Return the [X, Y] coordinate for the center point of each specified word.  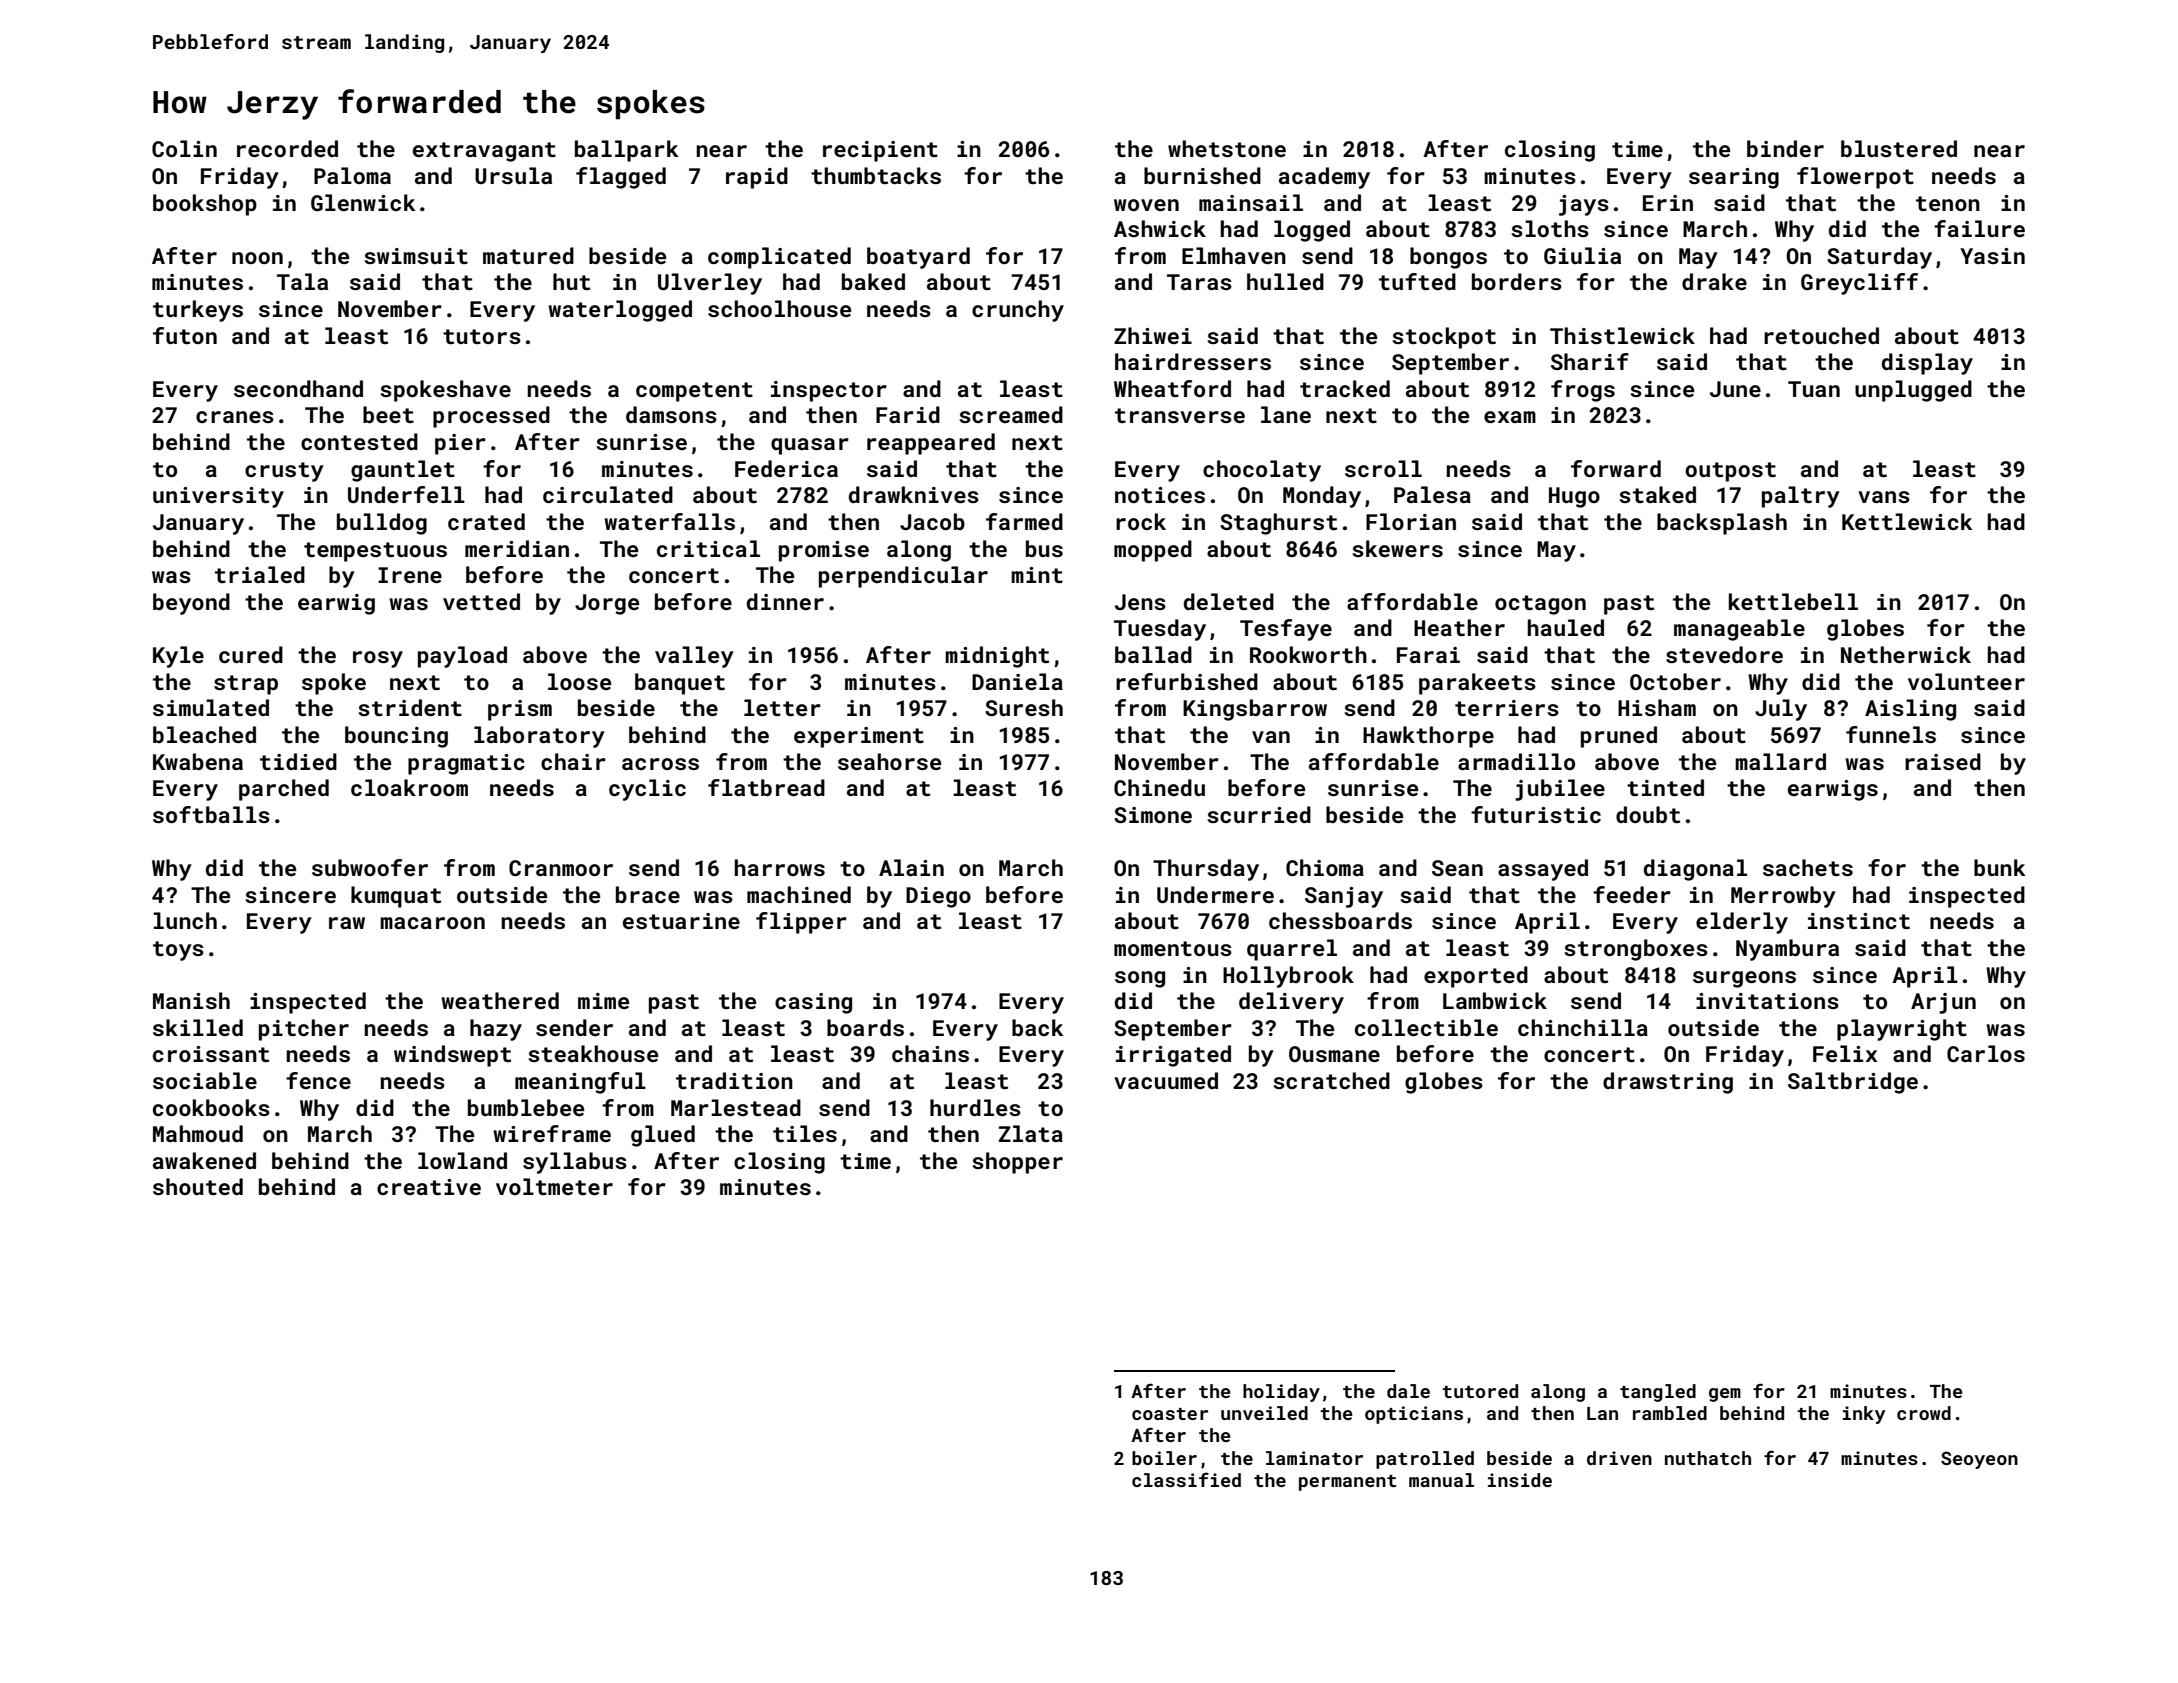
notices [1160, 495]
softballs [211, 814]
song [1140, 979]
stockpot [1444, 338]
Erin [1668, 203]
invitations [1767, 1001]
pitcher [304, 1030]
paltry [1801, 497]
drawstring [1668, 1083]
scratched [1331, 1080]
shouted [198, 1186]
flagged [621, 178]
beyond [191, 604]
